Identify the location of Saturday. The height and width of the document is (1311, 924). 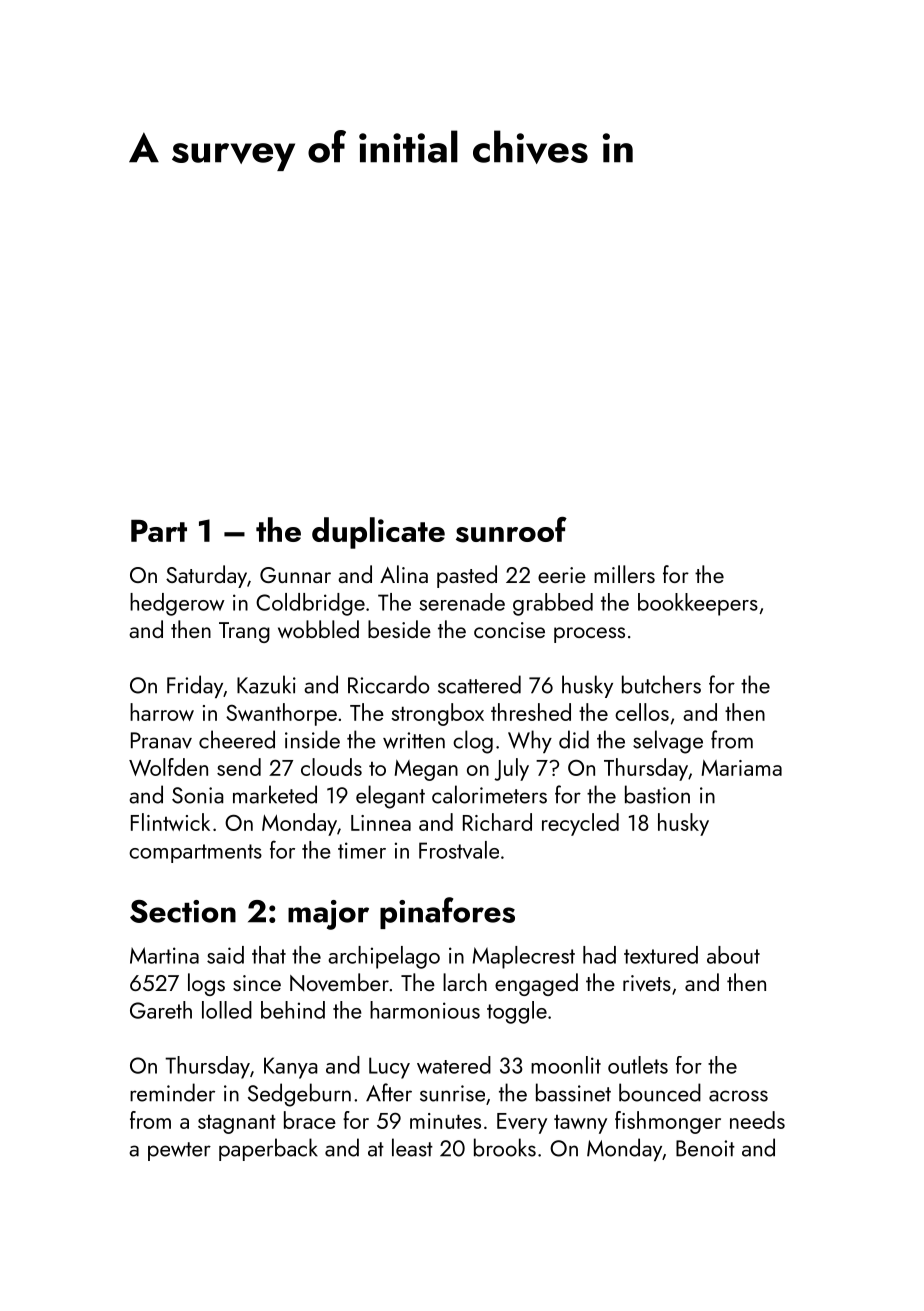
(206, 576).
